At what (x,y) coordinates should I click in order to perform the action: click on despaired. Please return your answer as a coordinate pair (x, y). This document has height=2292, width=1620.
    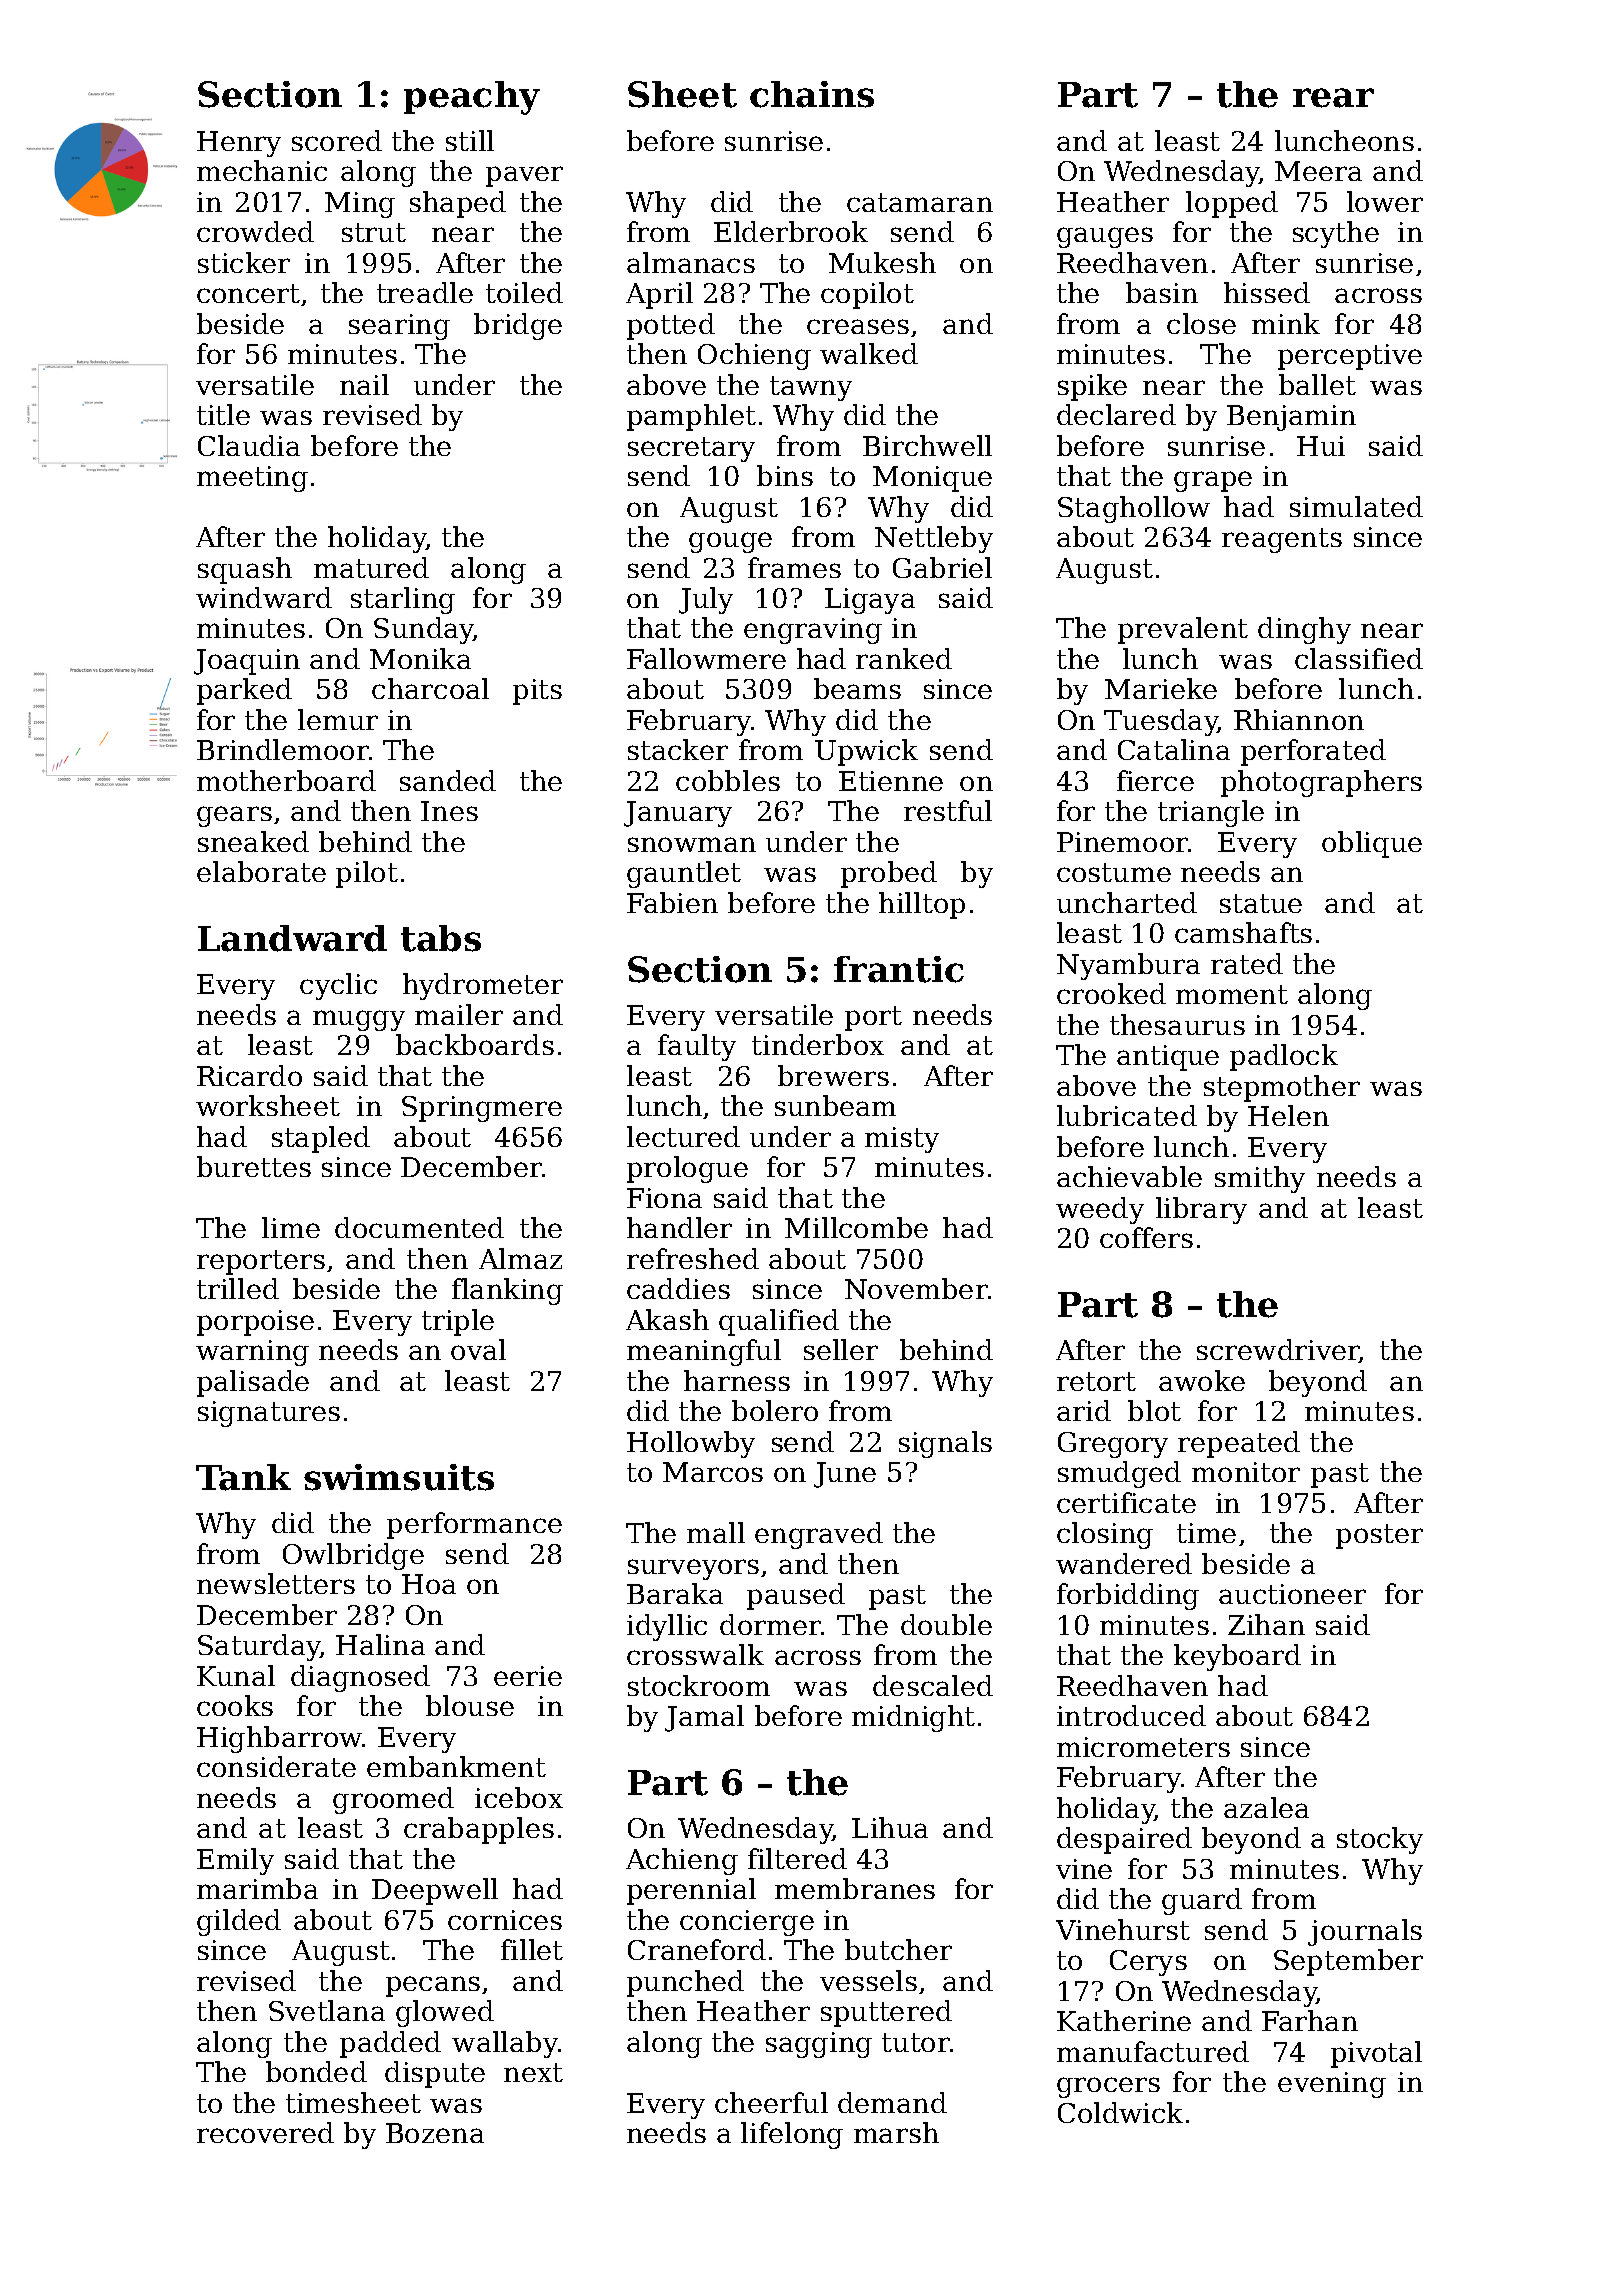
    Looking at the image, I should click on (1124, 1840).
